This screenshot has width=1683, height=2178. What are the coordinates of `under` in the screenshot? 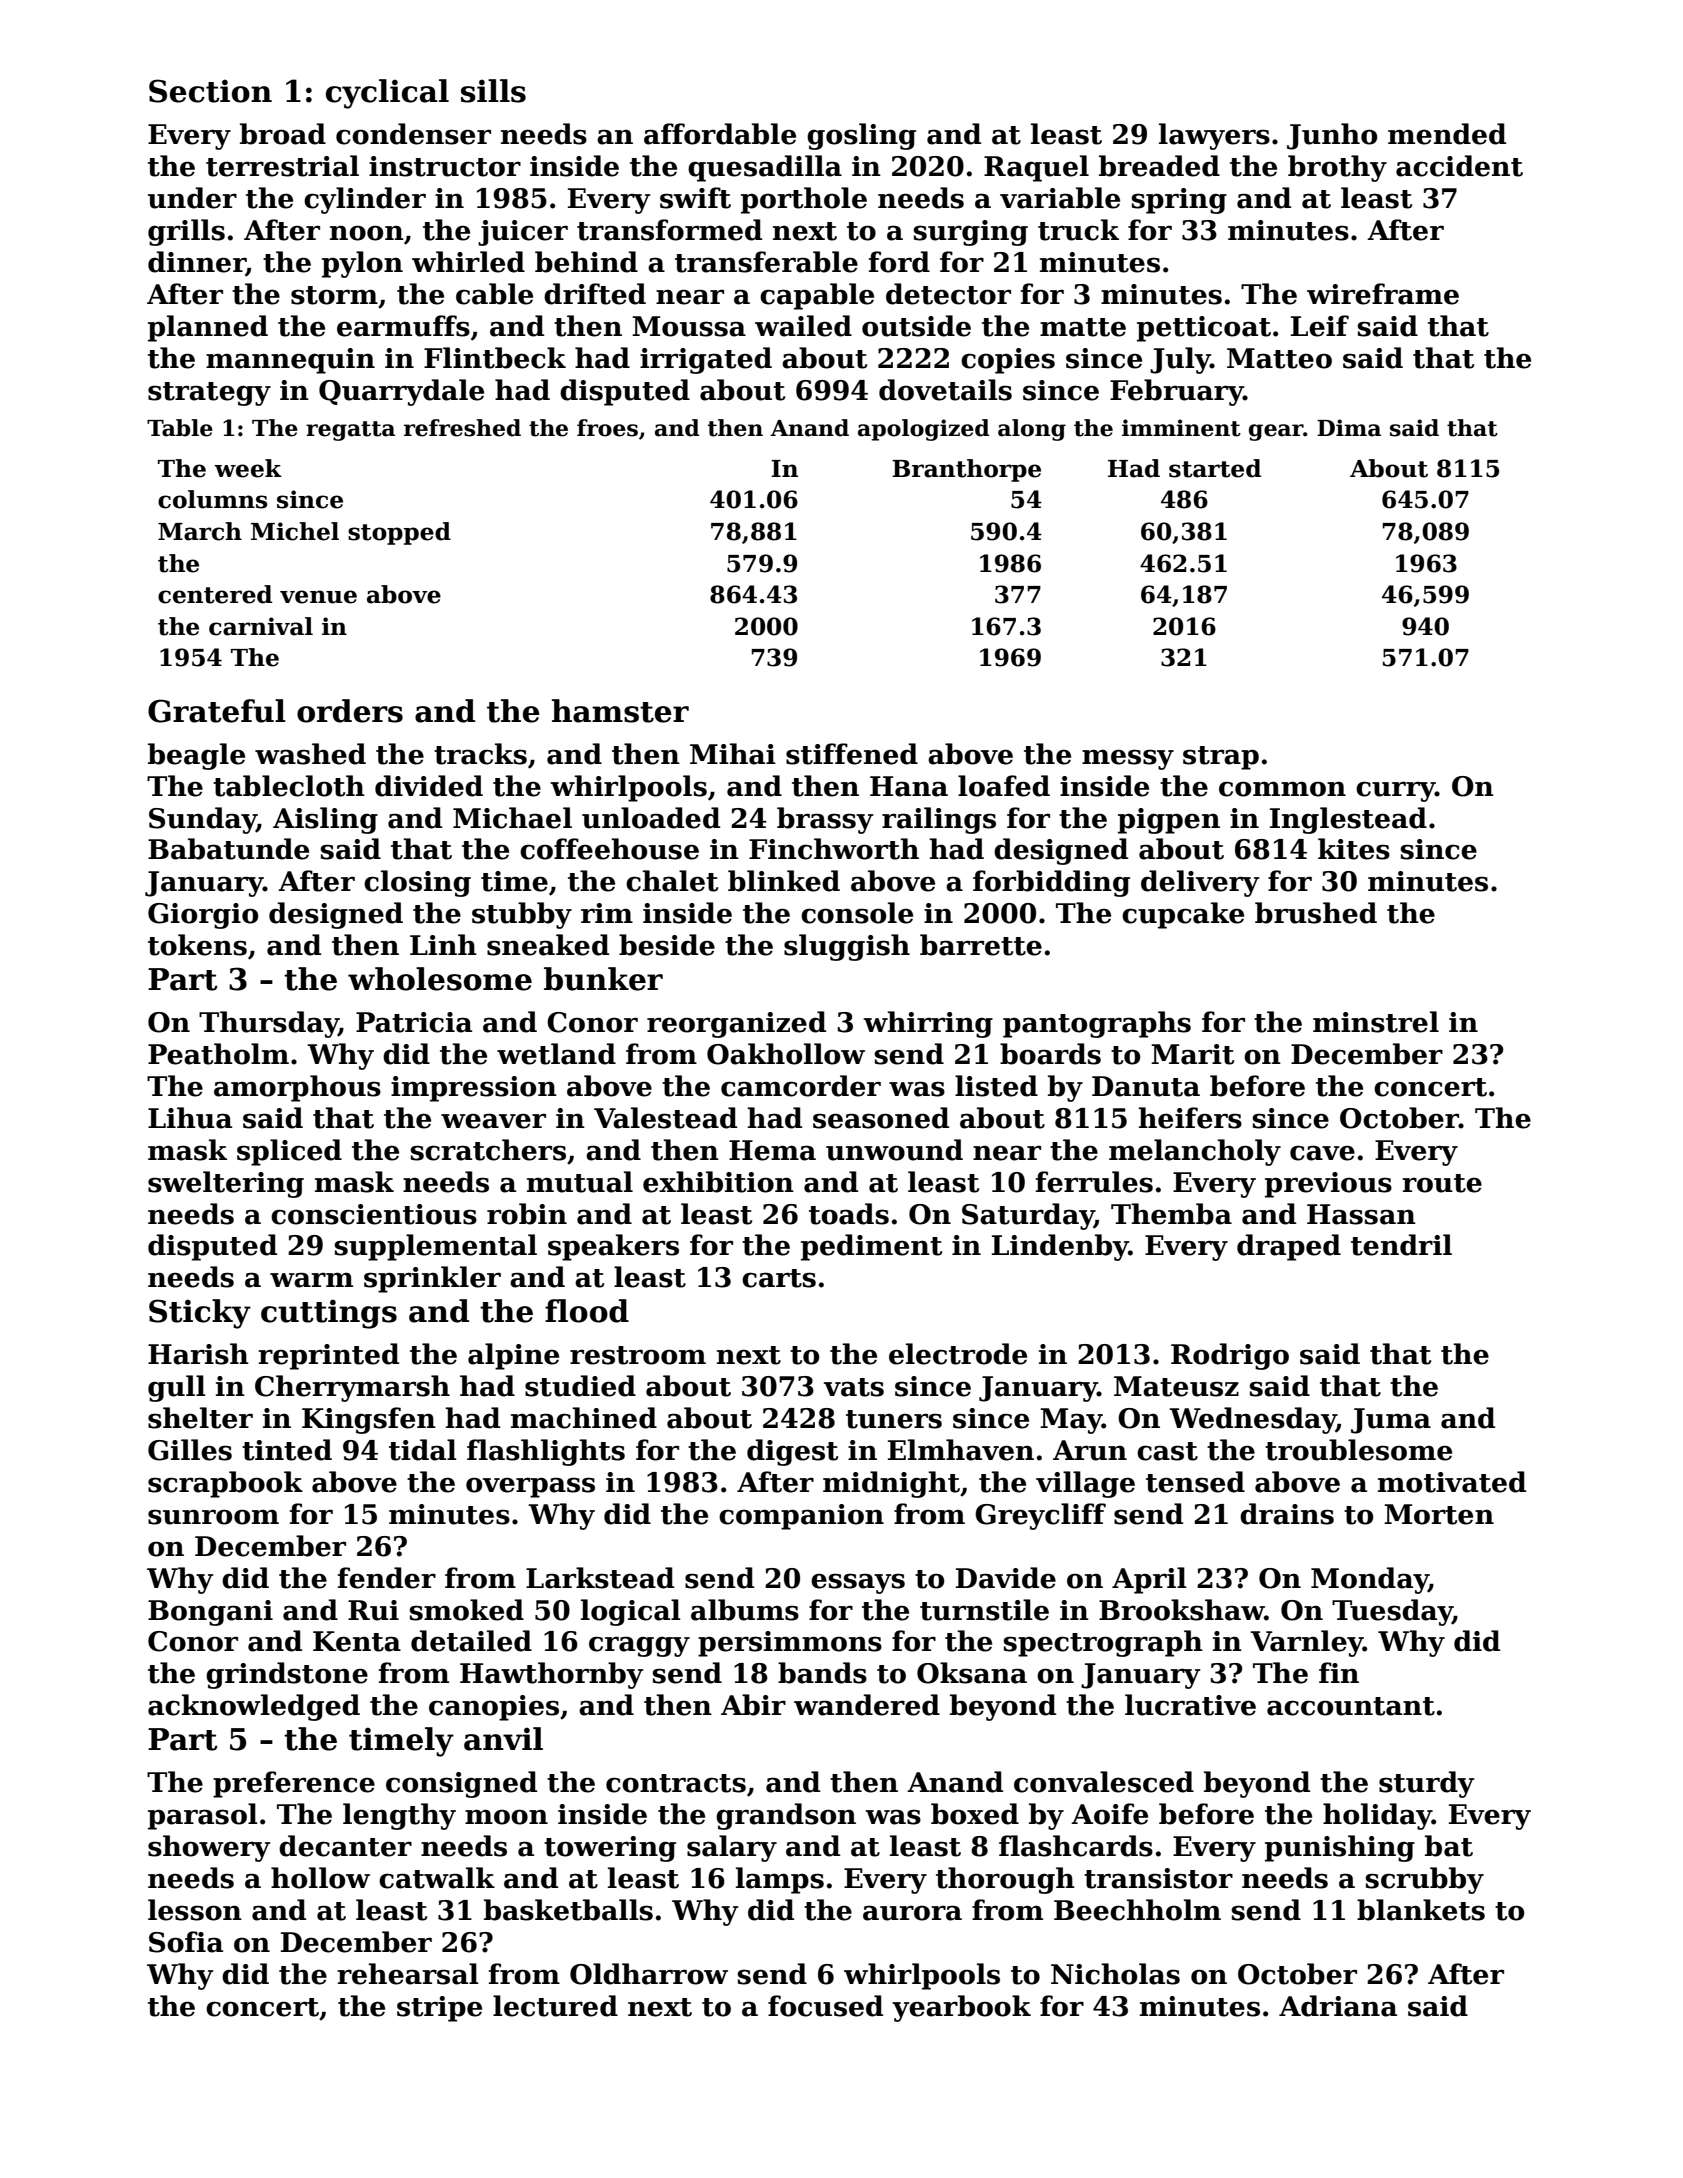 It's located at (192, 198).
